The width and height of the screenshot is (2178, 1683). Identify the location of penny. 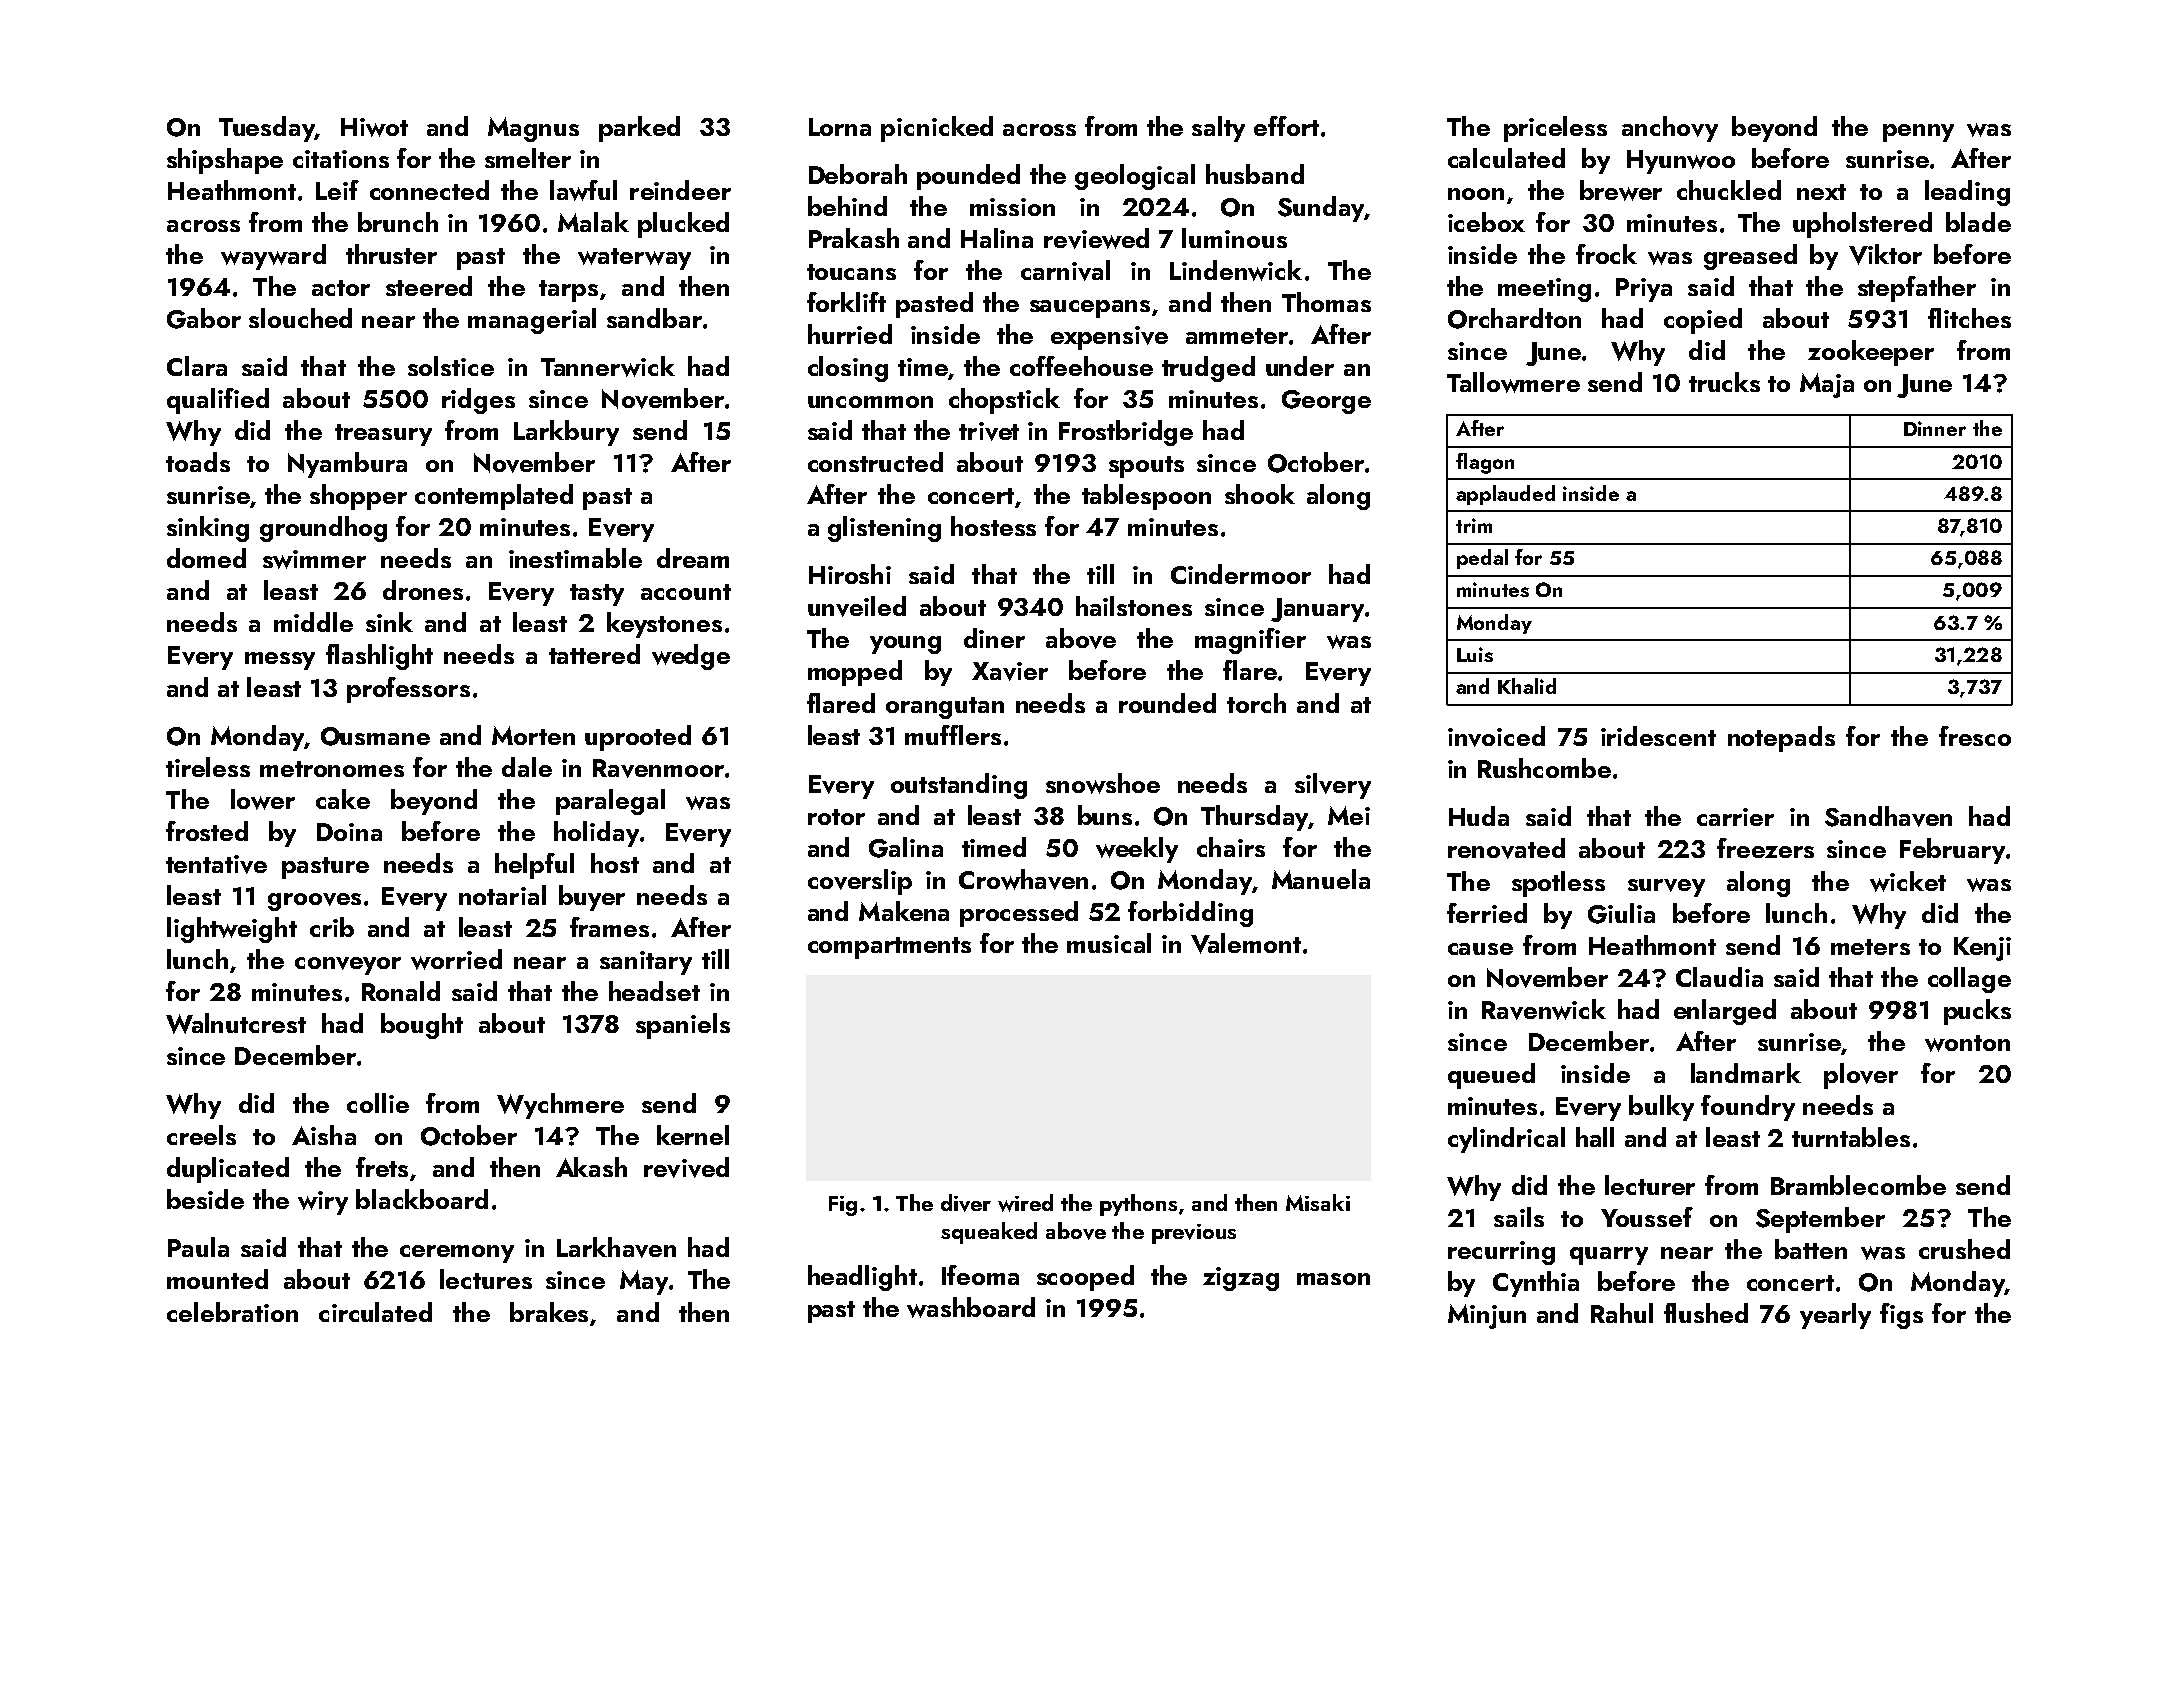
(1918, 133).
